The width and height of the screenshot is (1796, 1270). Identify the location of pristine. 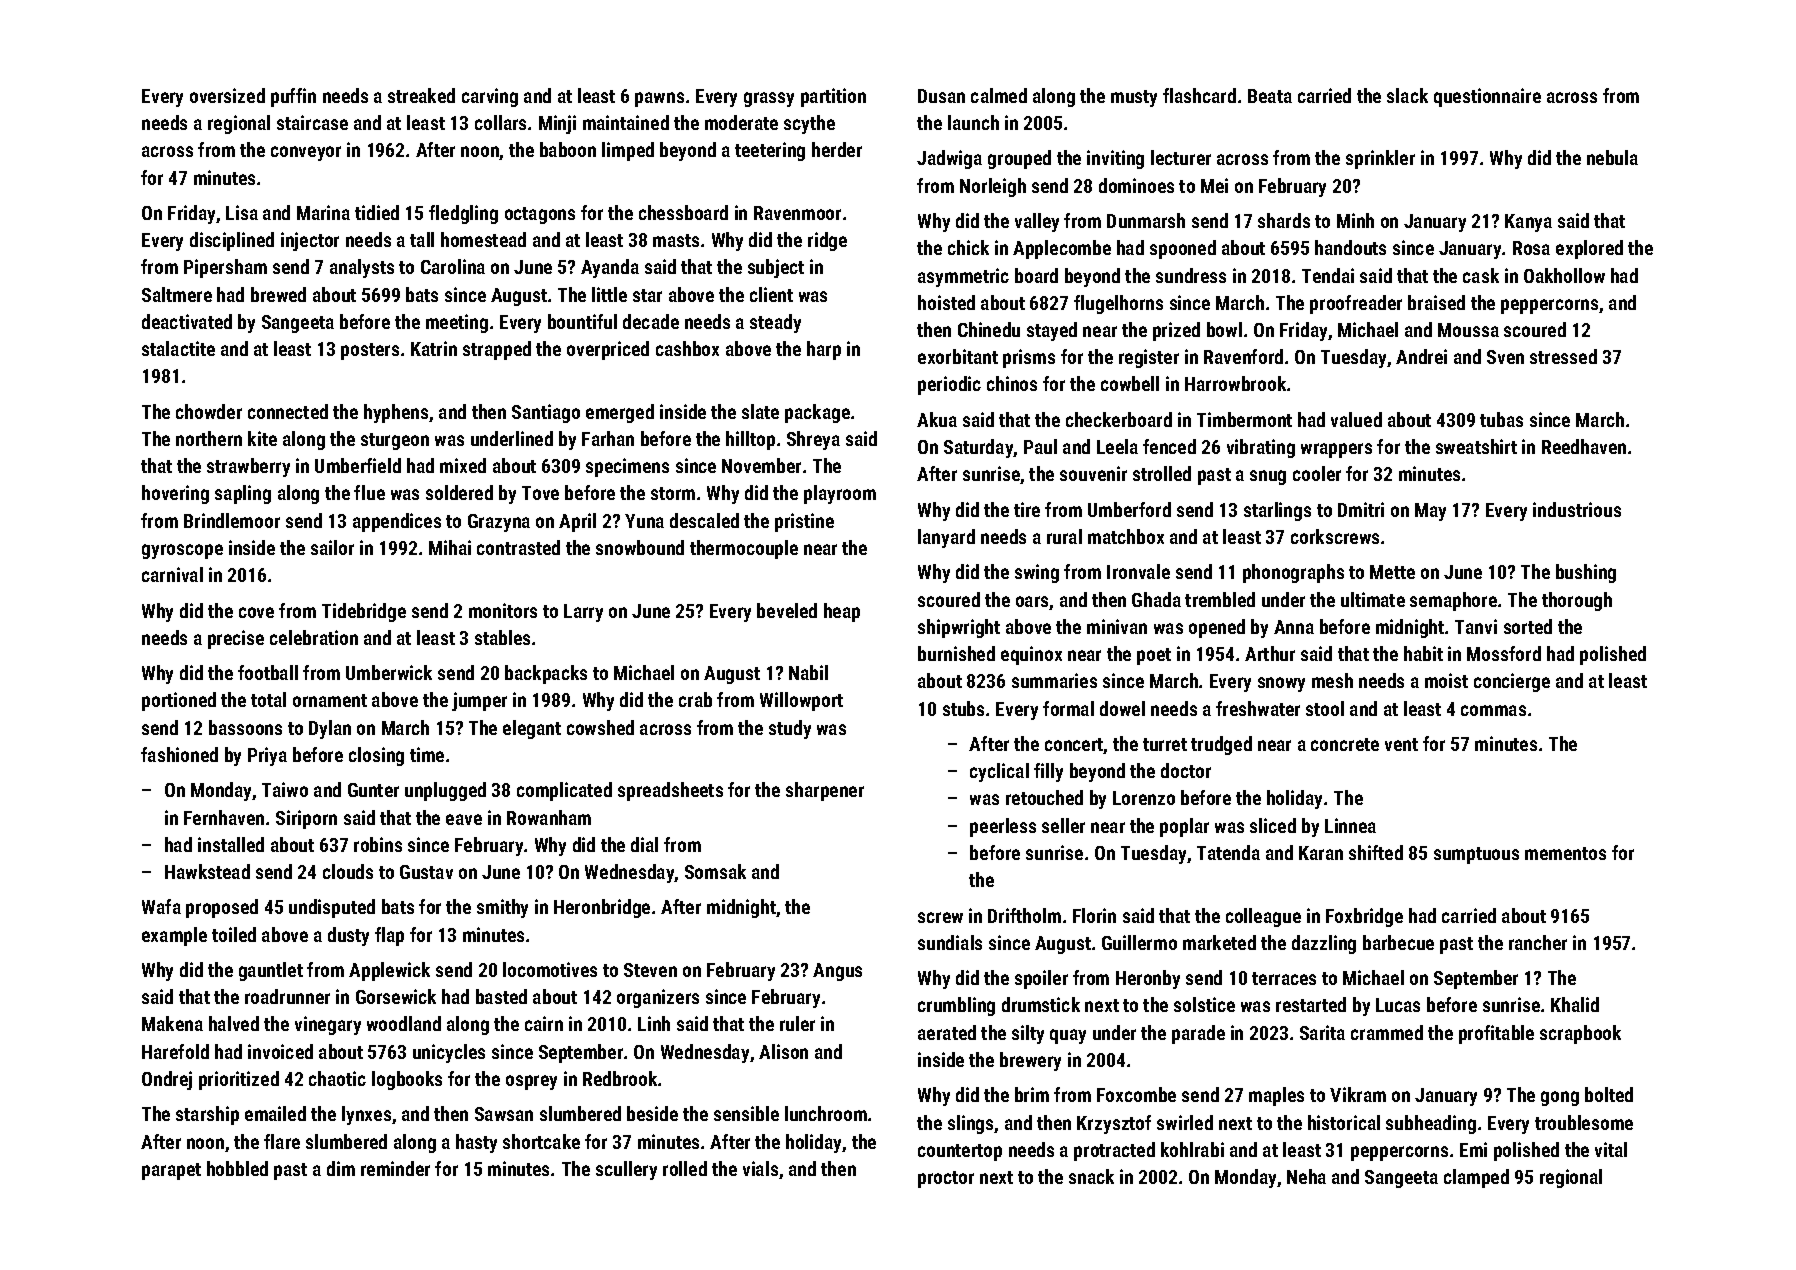
(804, 522).
